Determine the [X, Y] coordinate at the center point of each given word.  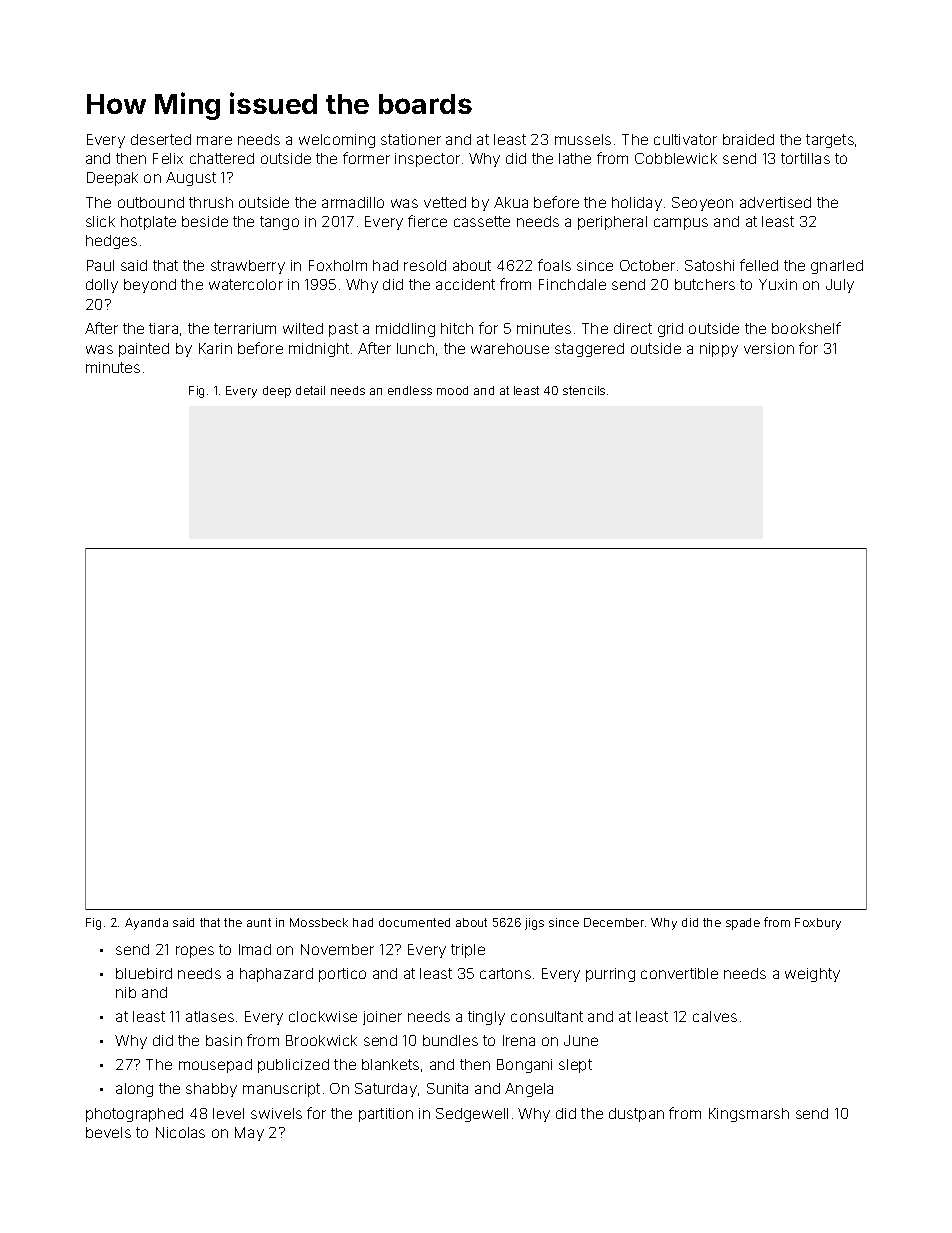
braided [748, 139]
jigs [534, 924]
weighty [812, 975]
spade [743, 924]
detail [310, 390]
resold [425, 265]
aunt [259, 922]
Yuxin [778, 284]
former [366, 158]
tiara [163, 328]
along [134, 1090]
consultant [547, 1016]
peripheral [612, 223]
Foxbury [818, 924]
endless [410, 390]
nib [126, 992]
